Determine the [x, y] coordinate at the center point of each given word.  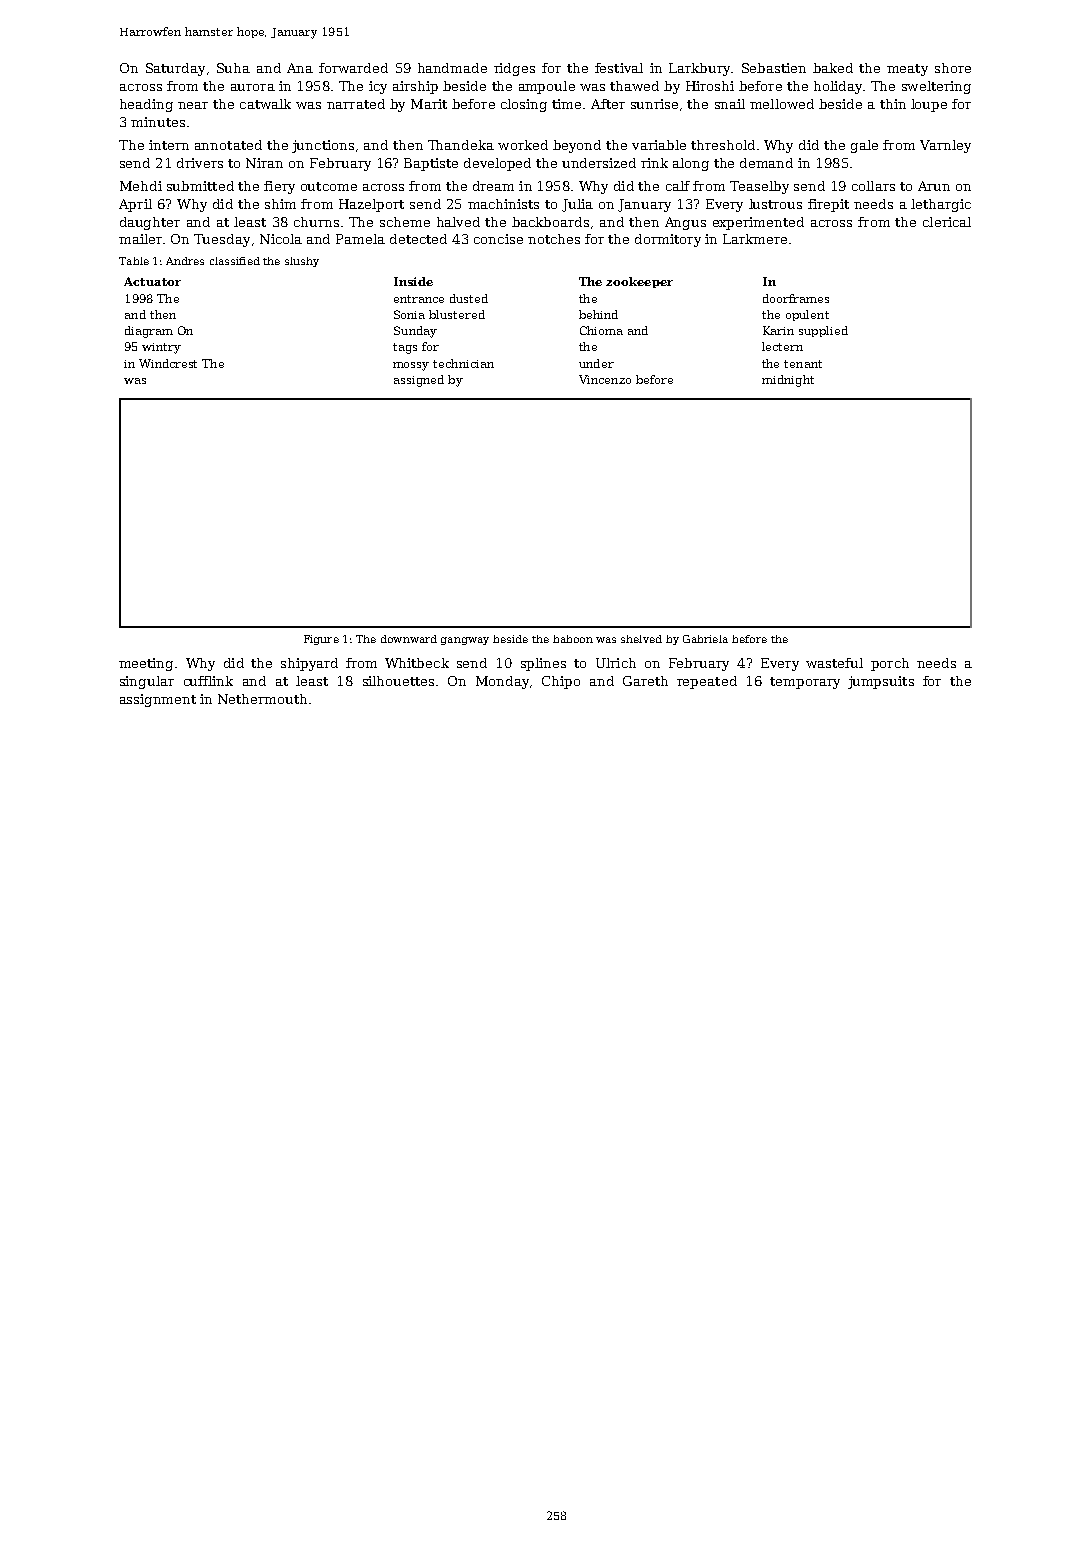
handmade [452, 68]
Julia [577, 205]
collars [873, 186]
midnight [788, 381]
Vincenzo [605, 379]
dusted [469, 298]
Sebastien [774, 68]
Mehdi [141, 186]
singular [147, 682]
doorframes [796, 298]
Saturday [175, 69]
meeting [146, 664]
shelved [641, 639]
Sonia [409, 314]
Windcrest [168, 363]
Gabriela [705, 639]
